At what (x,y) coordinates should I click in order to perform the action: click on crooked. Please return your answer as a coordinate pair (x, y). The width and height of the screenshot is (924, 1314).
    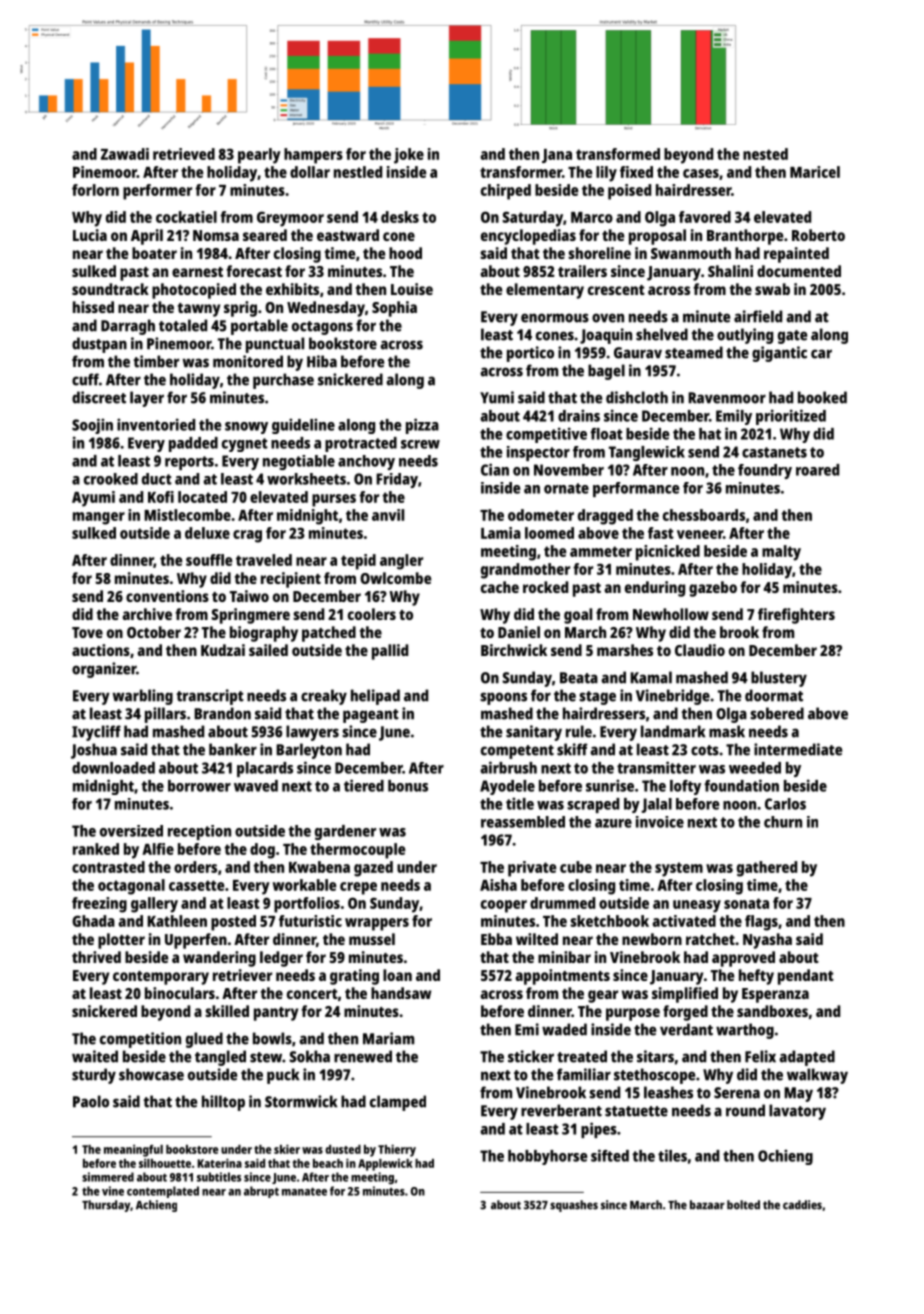
    Looking at the image, I should click on (111, 479).
